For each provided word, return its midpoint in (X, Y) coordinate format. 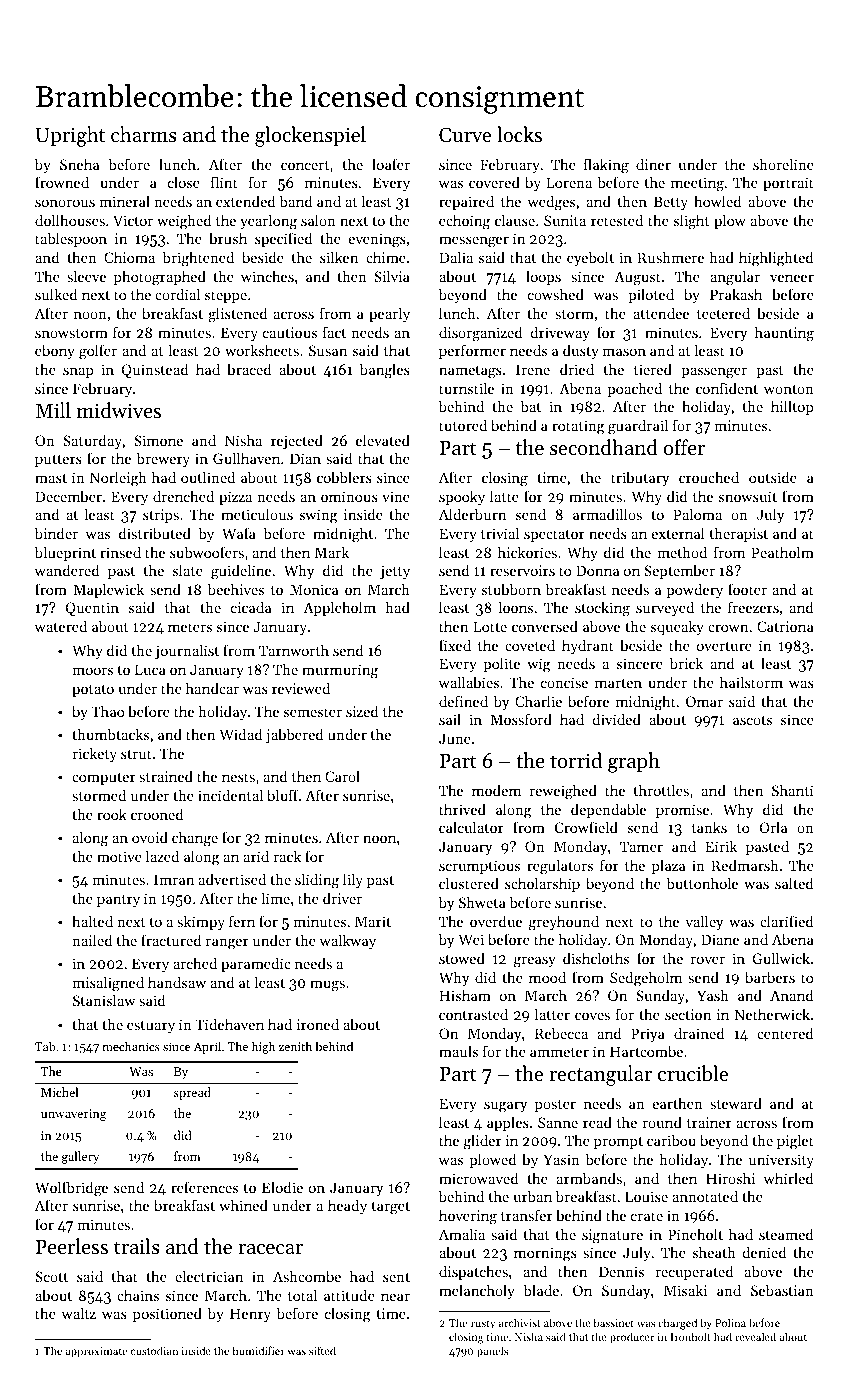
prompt (618, 1143)
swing (319, 516)
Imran (174, 879)
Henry (250, 1315)
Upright (70, 136)
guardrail (638, 427)
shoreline (783, 164)
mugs (327, 986)
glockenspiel (310, 136)
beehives (236, 589)
